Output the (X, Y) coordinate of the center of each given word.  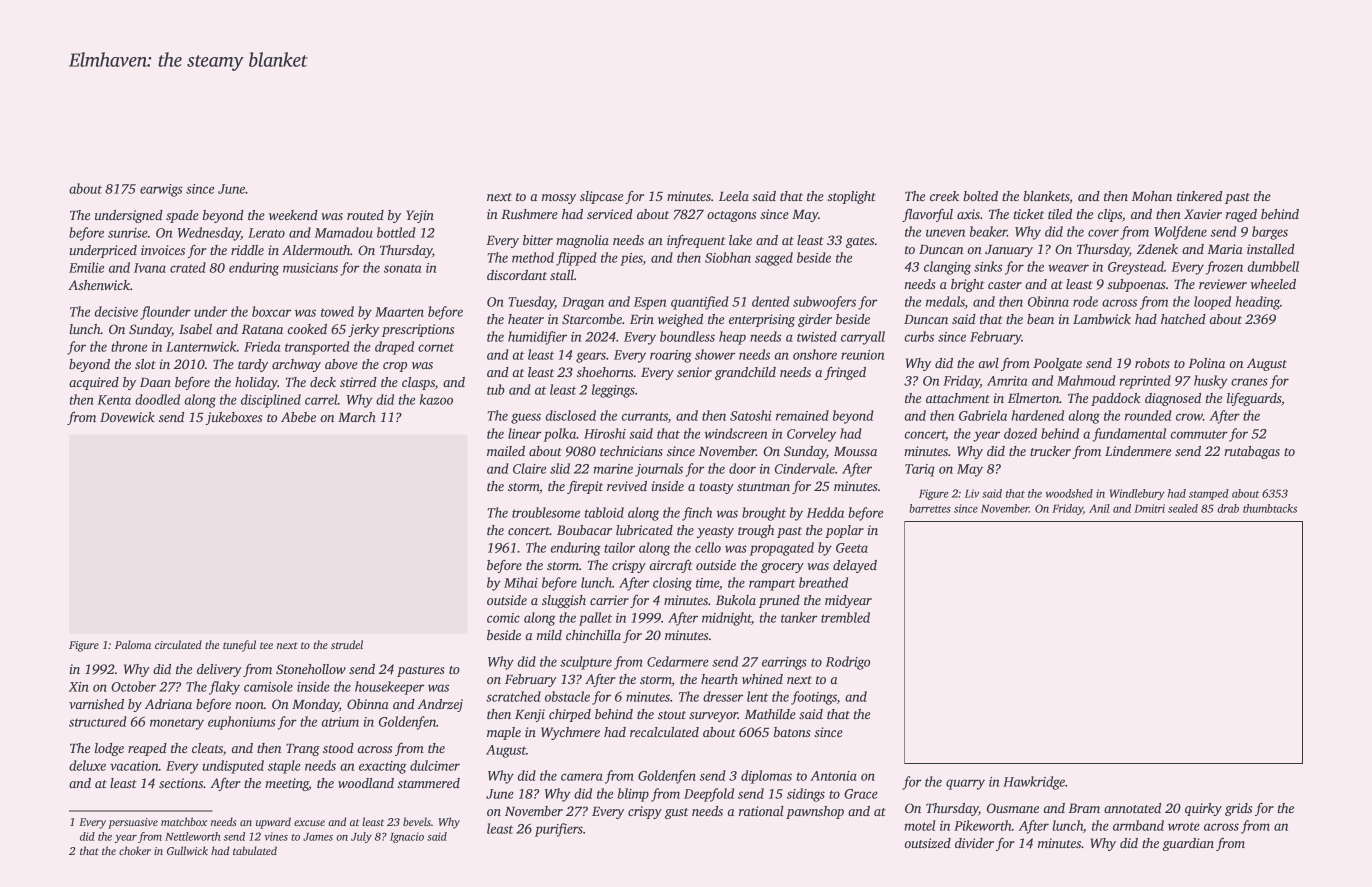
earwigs (161, 190)
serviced (610, 214)
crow (1189, 417)
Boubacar (584, 530)
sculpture (586, 663)
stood (338, 748)
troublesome (546, 512)
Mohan (1152, 196)
